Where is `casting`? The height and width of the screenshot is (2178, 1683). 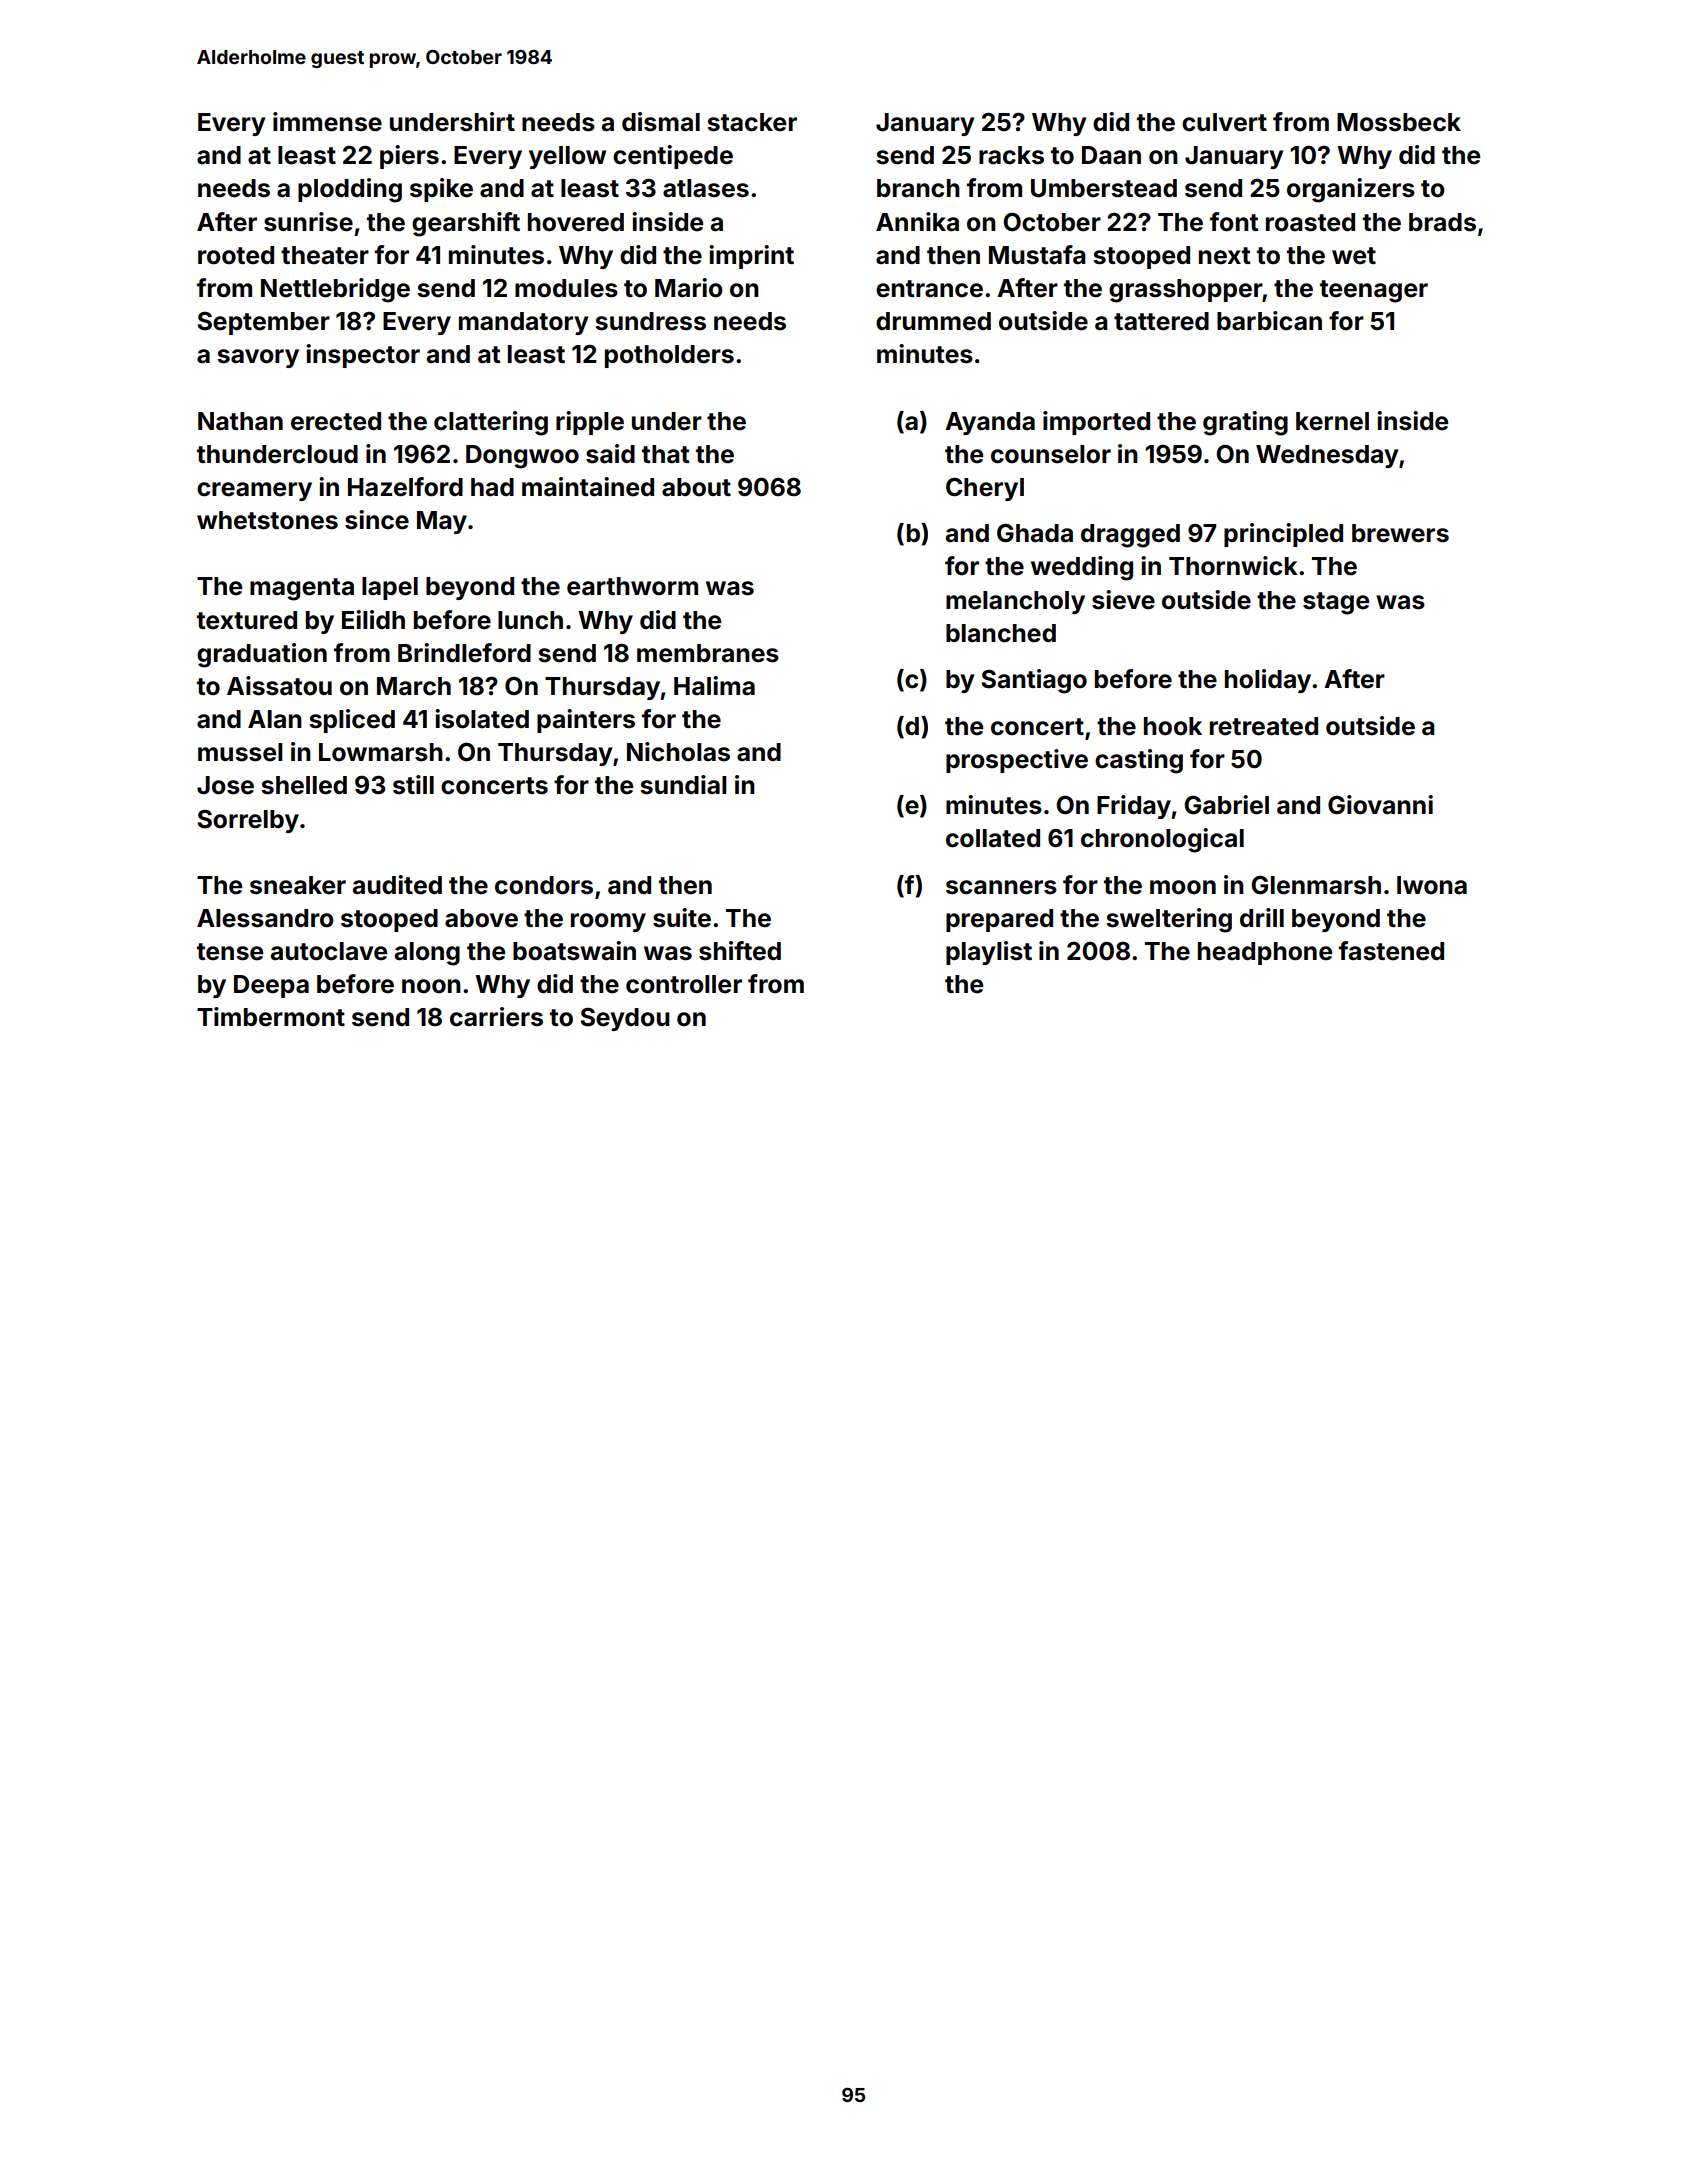 casting is located at coordinates (1139, 761).
